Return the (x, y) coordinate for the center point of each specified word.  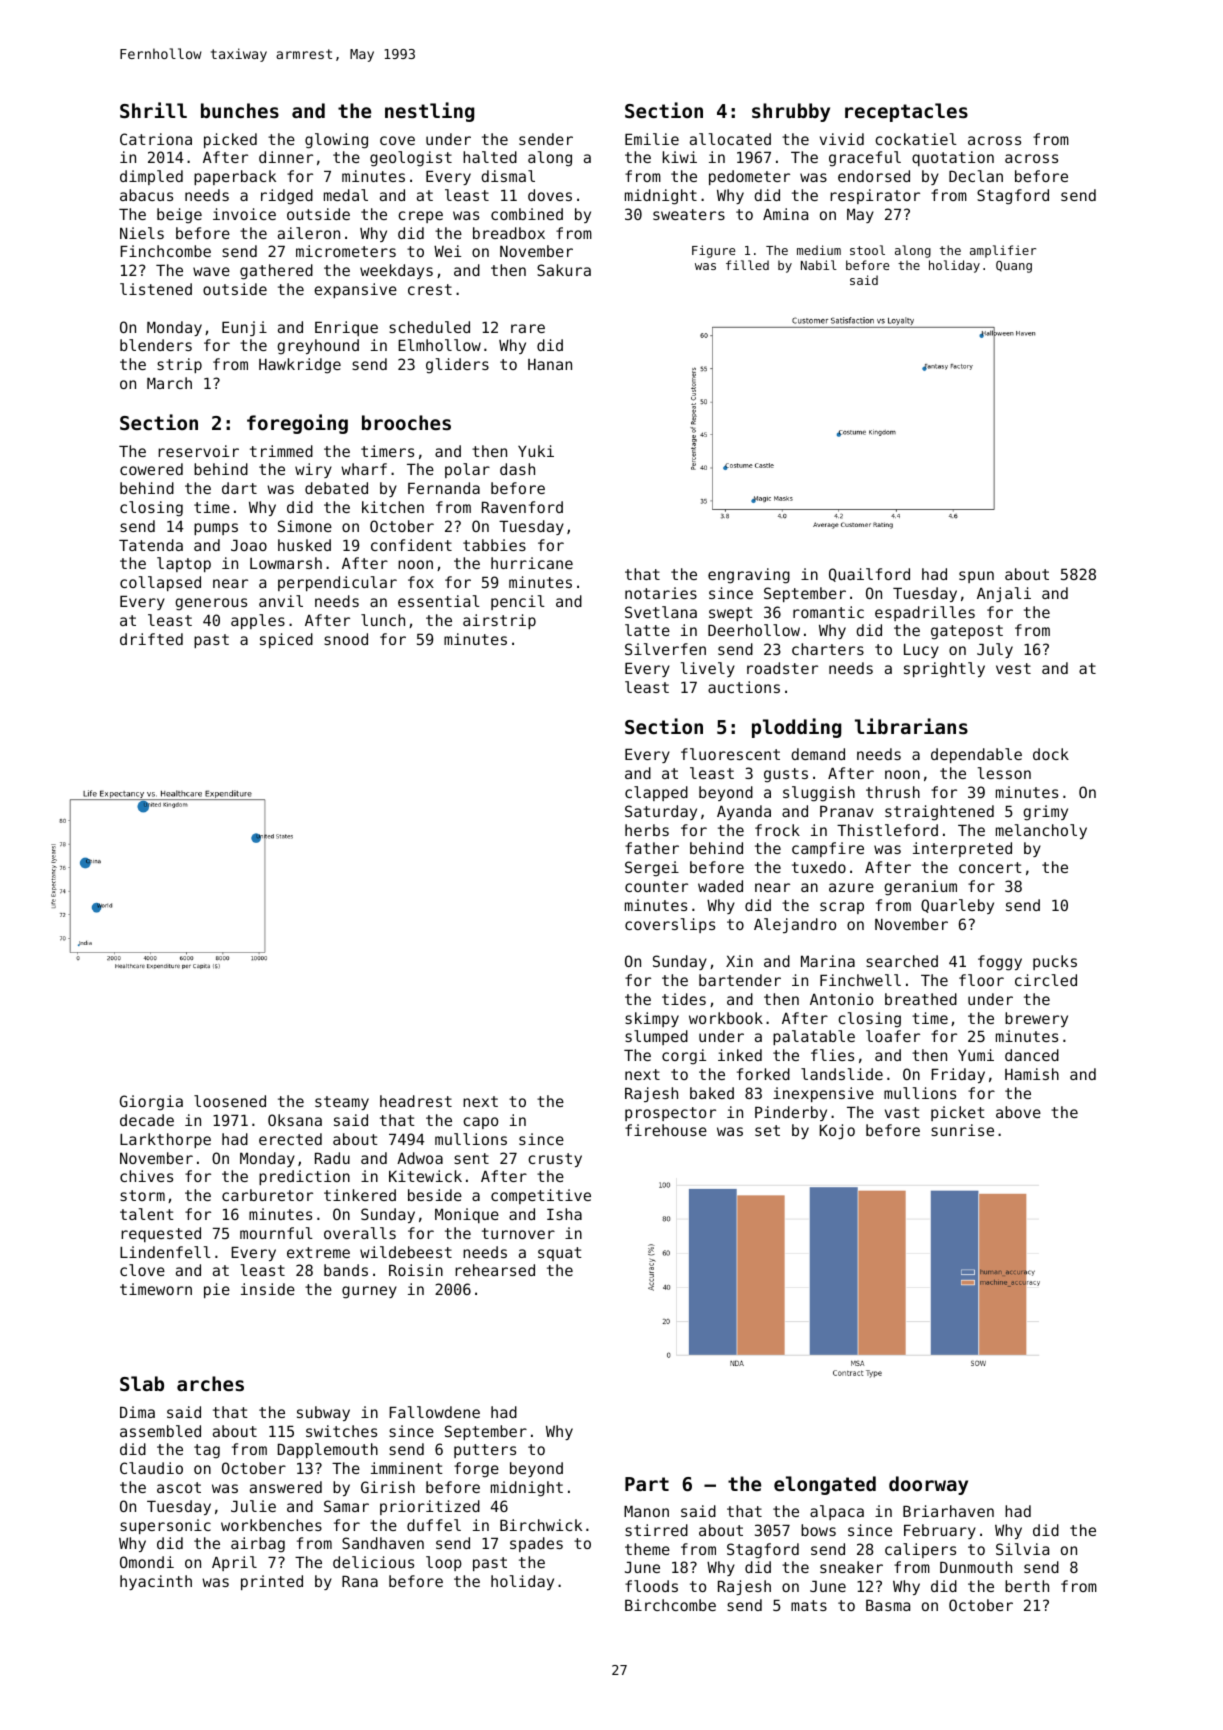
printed (272, 1582)
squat (560, 1254)
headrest (416, 1101)
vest (1013, 668)
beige (179, 216)
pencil (518, 602)
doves (550, 195)
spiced (286, 640)
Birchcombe (670, 1605)
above (1018, 1112)
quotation (953, 158)
